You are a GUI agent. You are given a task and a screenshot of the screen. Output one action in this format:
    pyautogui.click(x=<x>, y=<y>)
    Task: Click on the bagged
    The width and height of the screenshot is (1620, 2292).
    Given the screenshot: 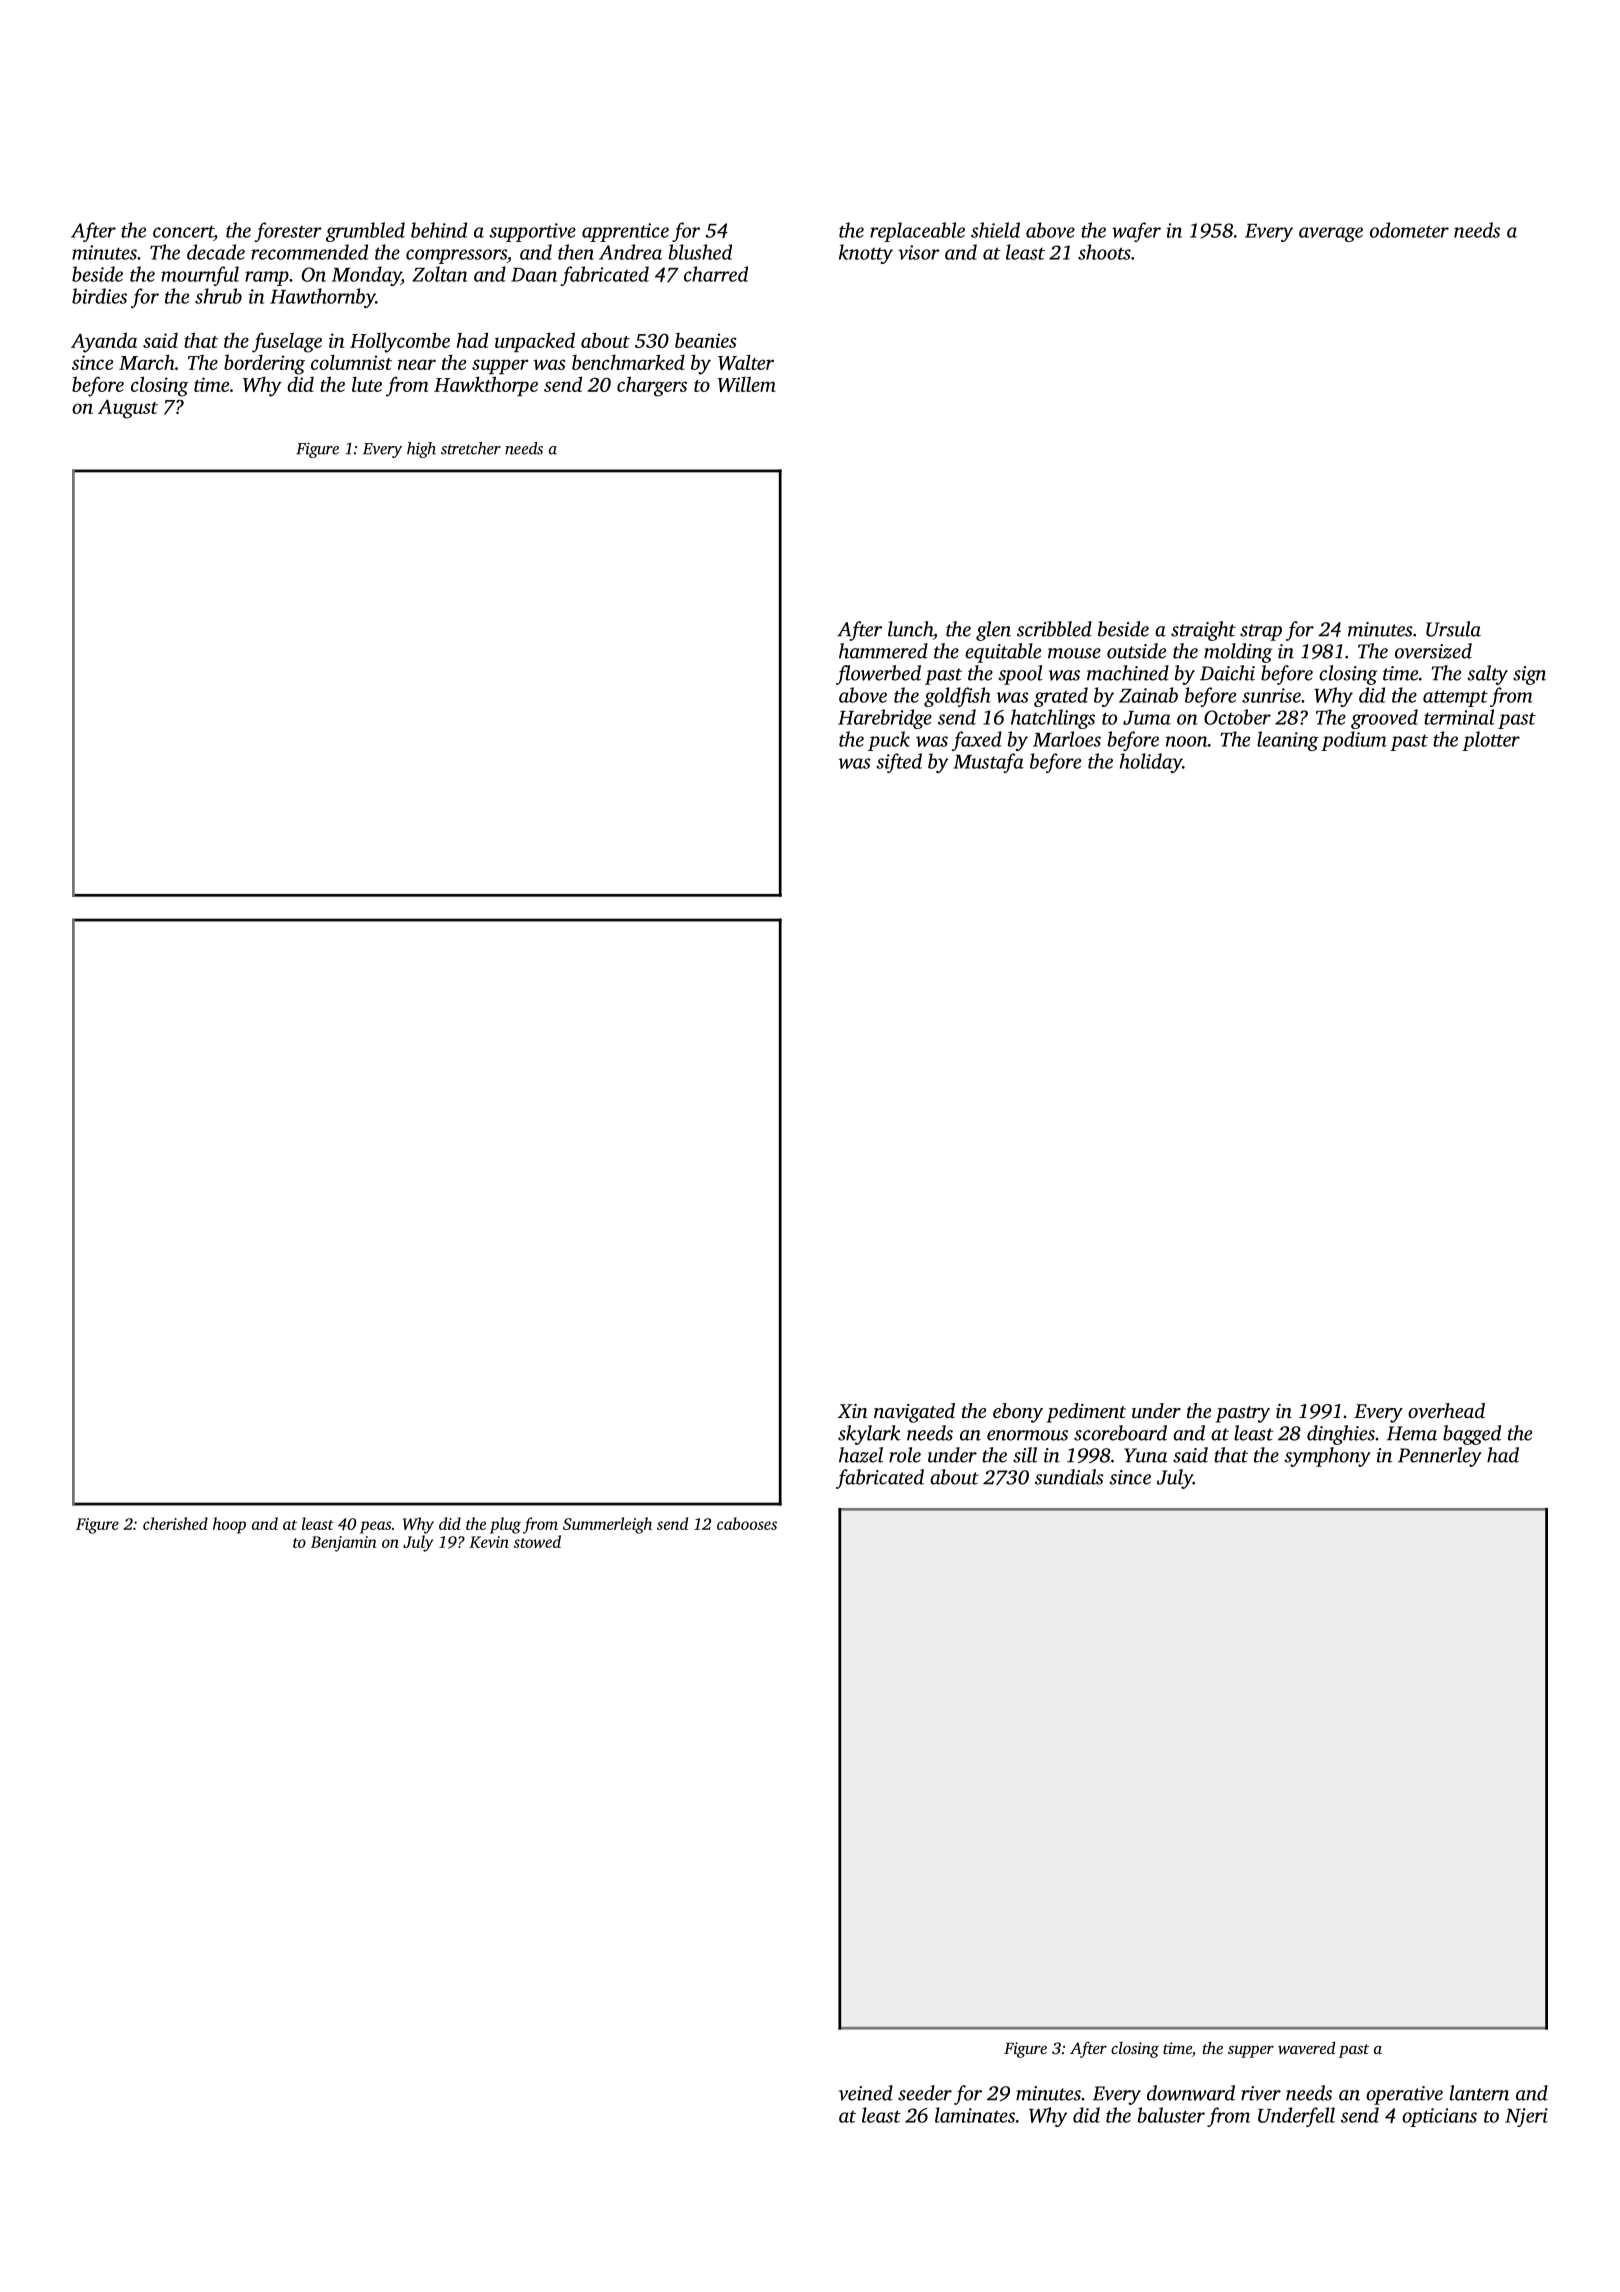 What is the action you would take?
    pyautogui.click(x=1472, y=1435)
